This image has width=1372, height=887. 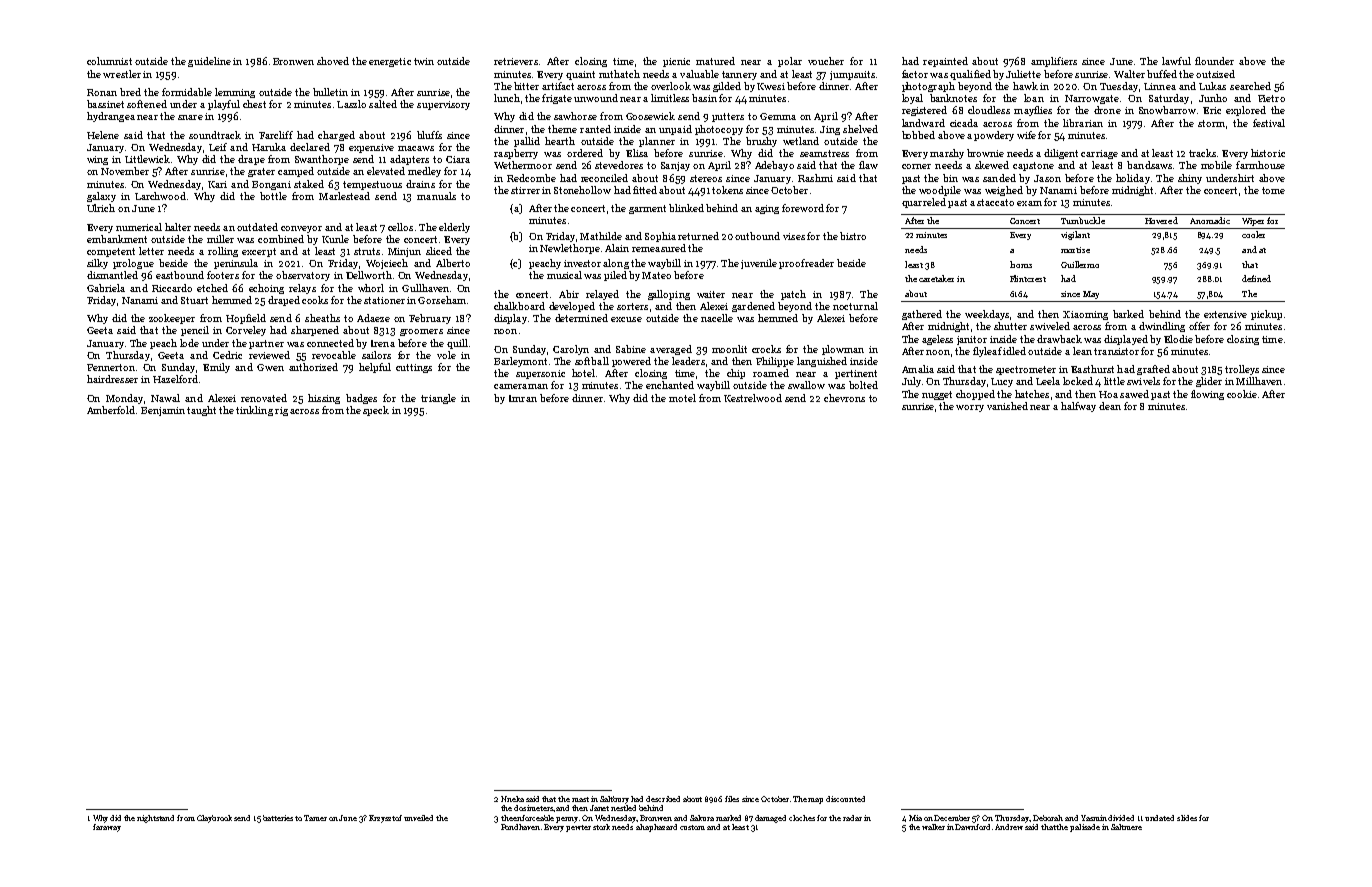 I want to click on snare, so click(x=190, y=117).
